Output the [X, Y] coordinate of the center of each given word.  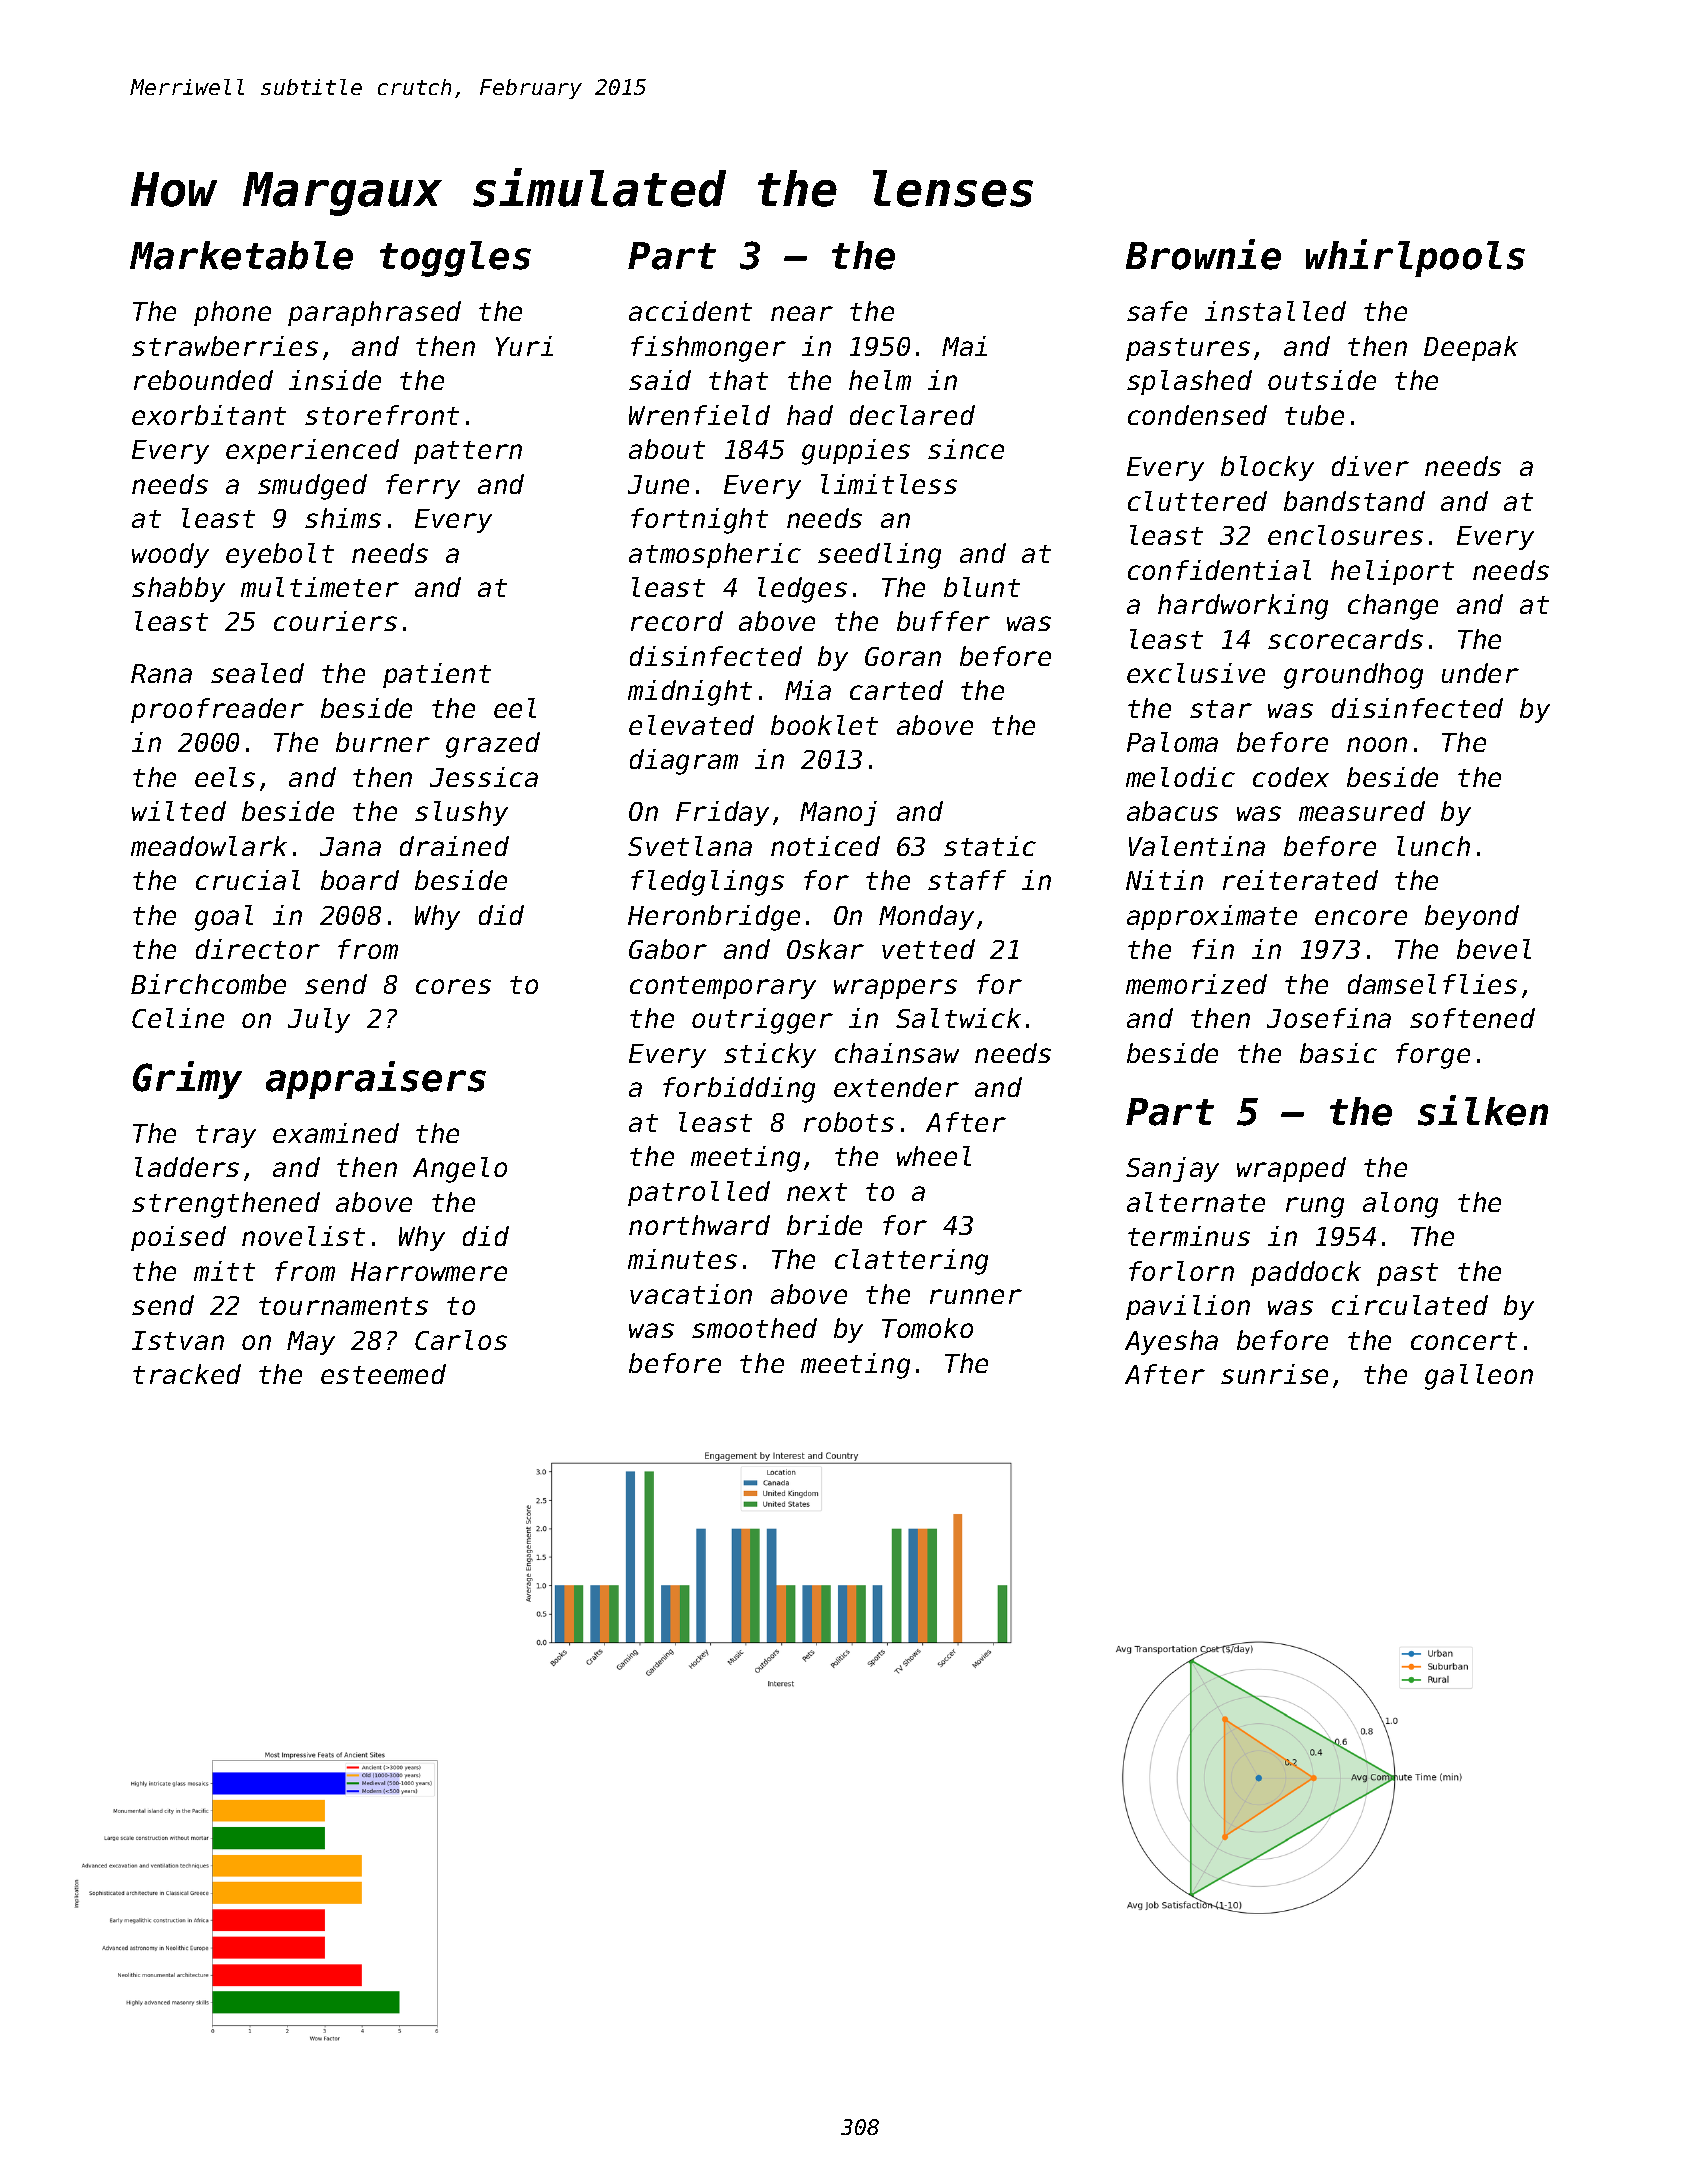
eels [225, 777]
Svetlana [690, 846]
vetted [928, 949]
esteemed [383, 1374]
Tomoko [927, 1328]
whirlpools [1415, 258]
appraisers [376, 1080]
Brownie [1203, 254]
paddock [1306, 1273]
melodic [1180, 777]
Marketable [241, 255]
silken [1483, 1110]
